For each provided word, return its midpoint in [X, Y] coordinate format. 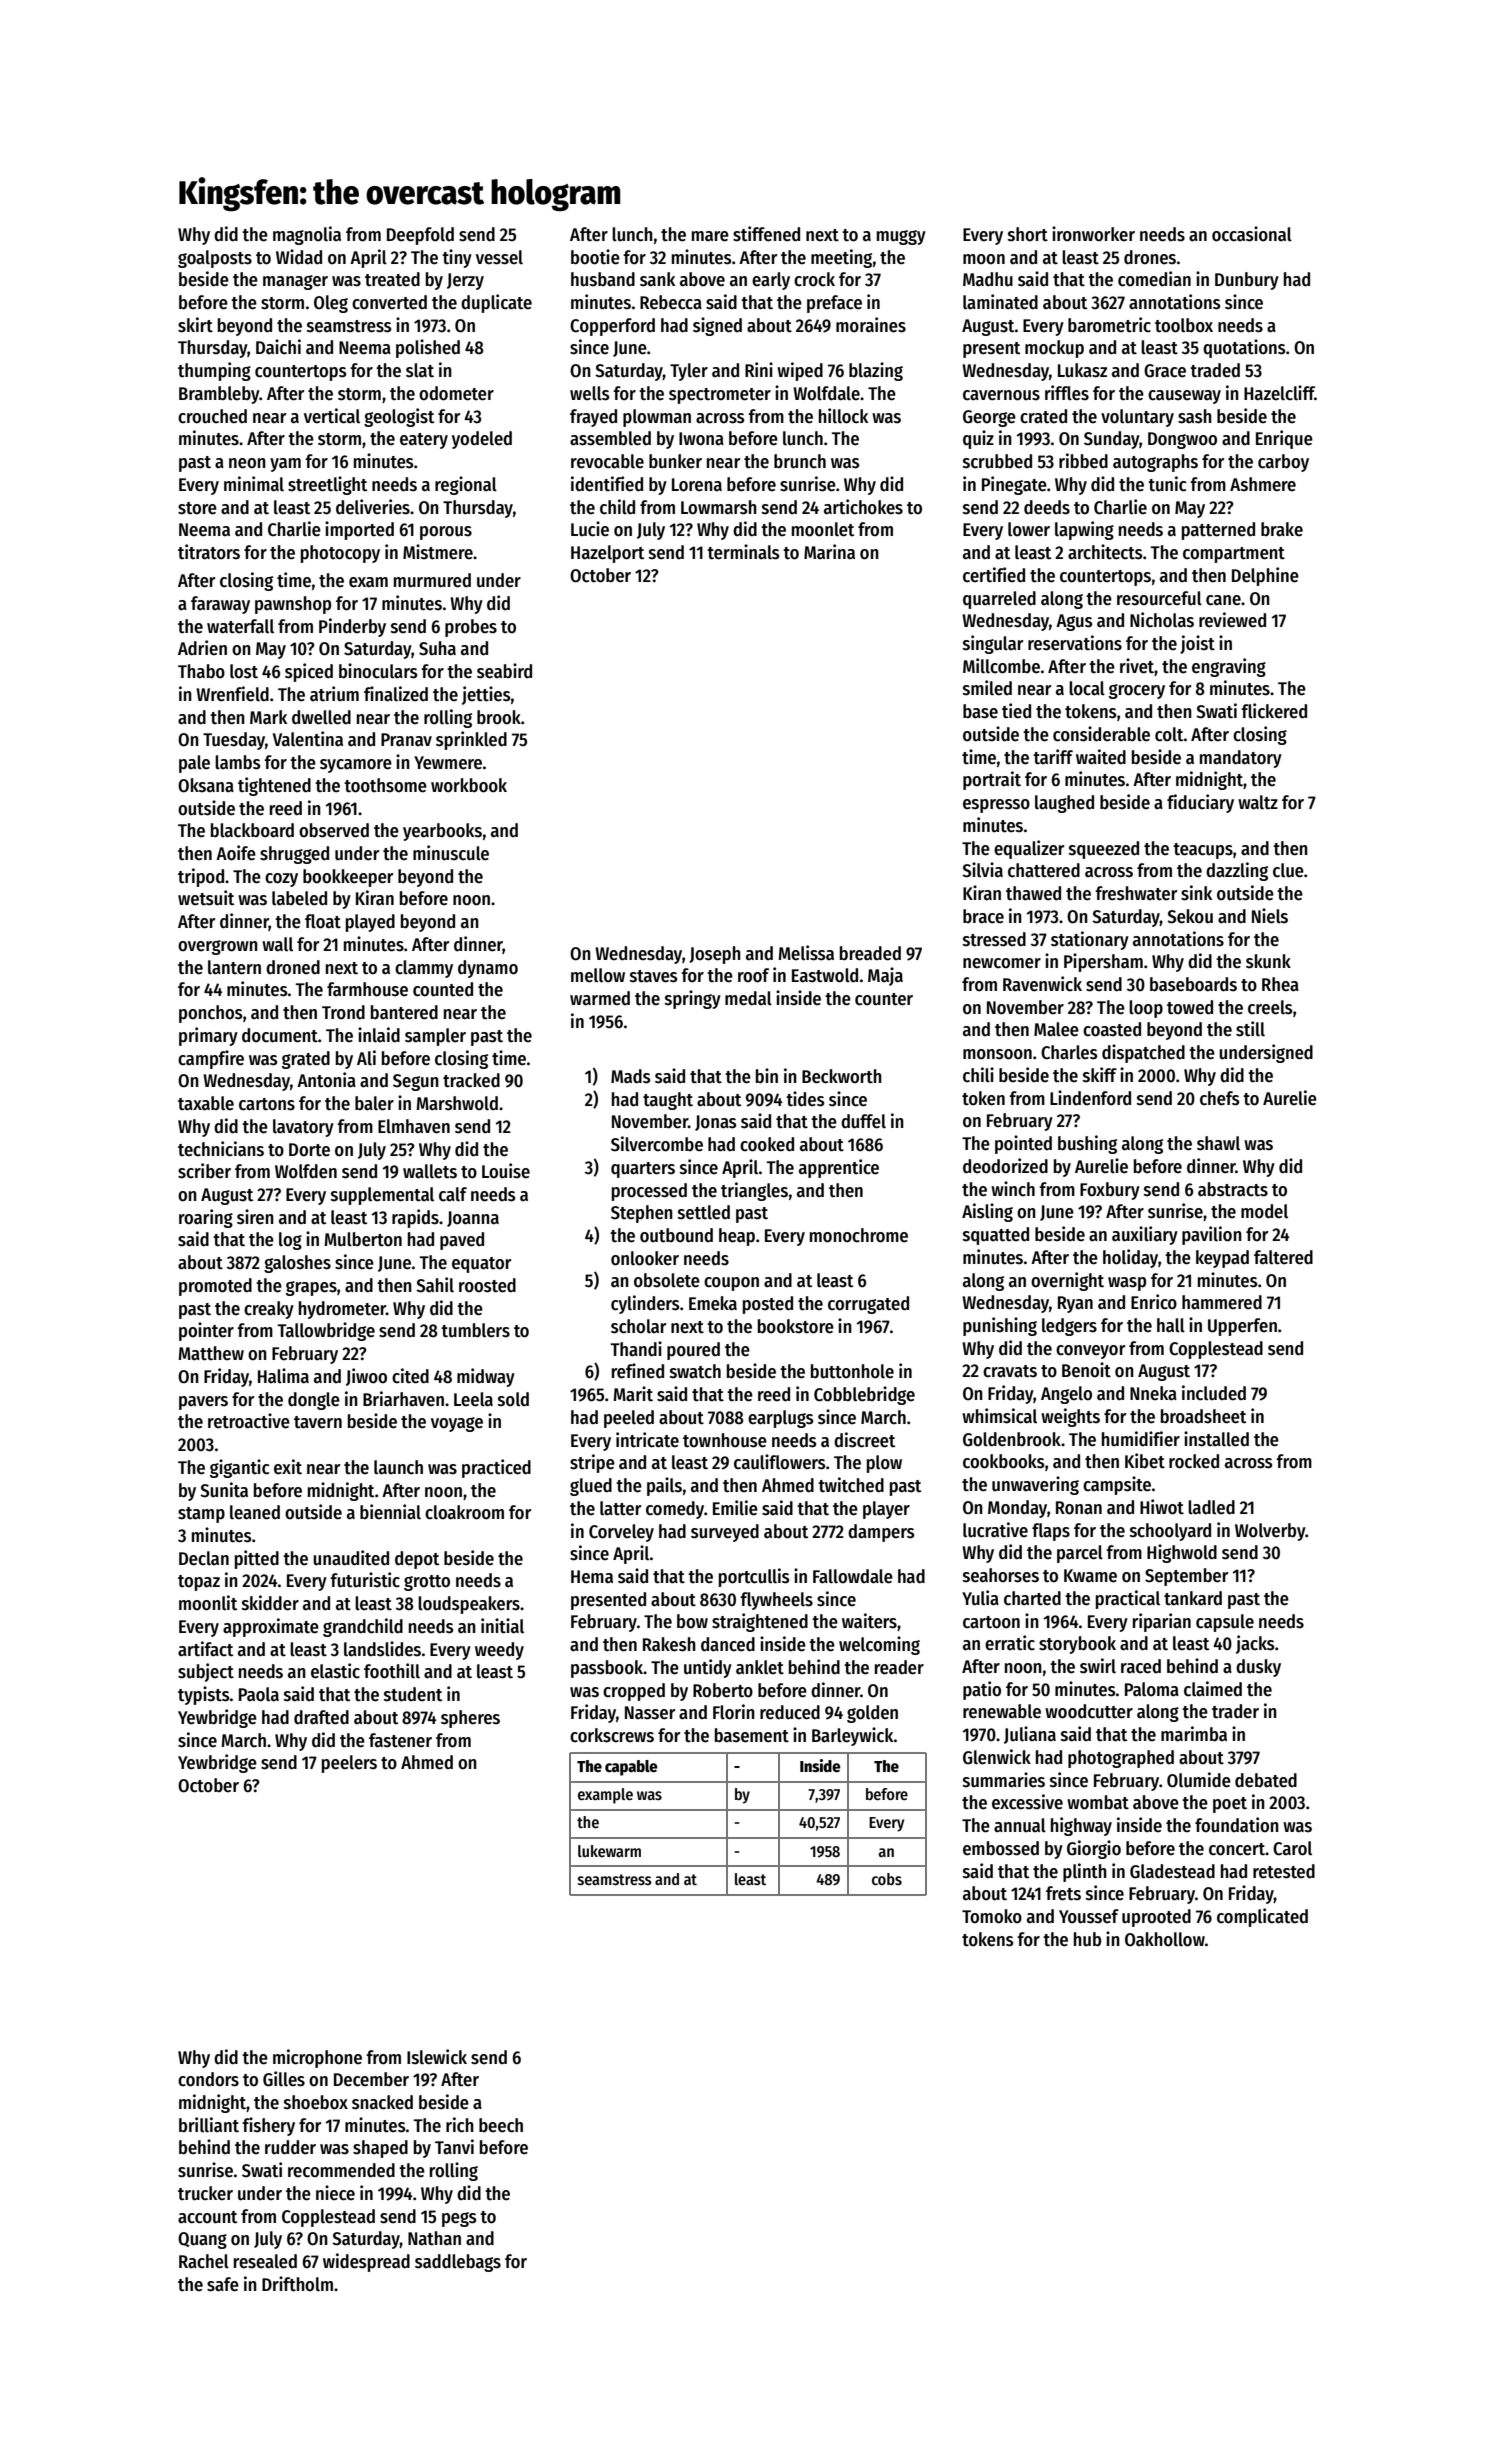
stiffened [766, 234]
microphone [317, 2058]
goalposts [215, 259]
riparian [1162, 1622]
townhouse [725, 1440]
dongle [314, 1401]
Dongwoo [1182, 440]
